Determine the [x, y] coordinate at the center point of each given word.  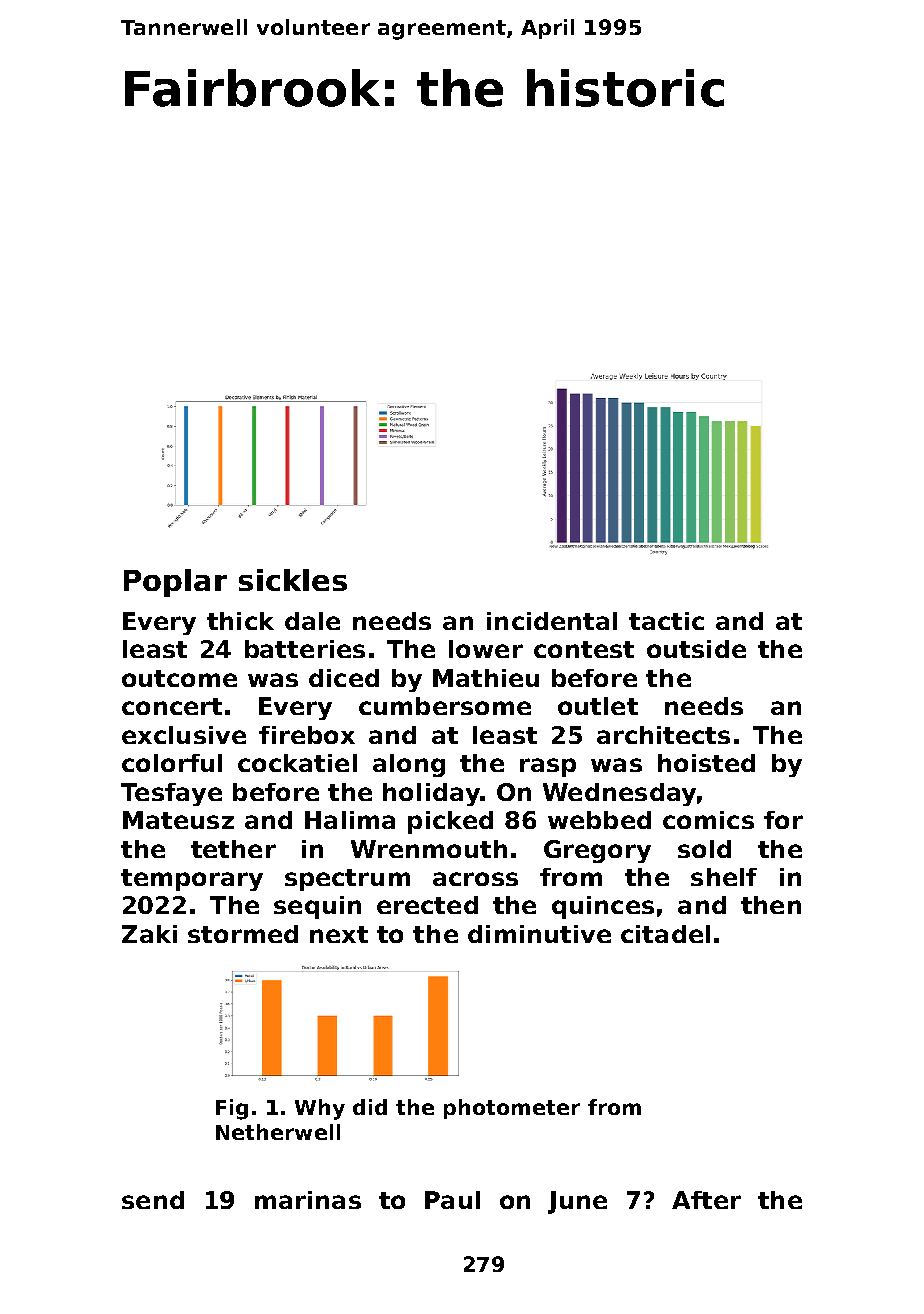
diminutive [539, 934]
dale [312, 621]
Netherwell [278, 1132]
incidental [552, 621]
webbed [599, 820]
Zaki [149, 934]
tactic [666, 621]
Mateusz [178, 820]
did [370, 1107]
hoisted [706, 763]
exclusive [184, 735]
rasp [548, 767]
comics [708, 820]
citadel [665, 934]
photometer [512, 1109]
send [153, 1200]
